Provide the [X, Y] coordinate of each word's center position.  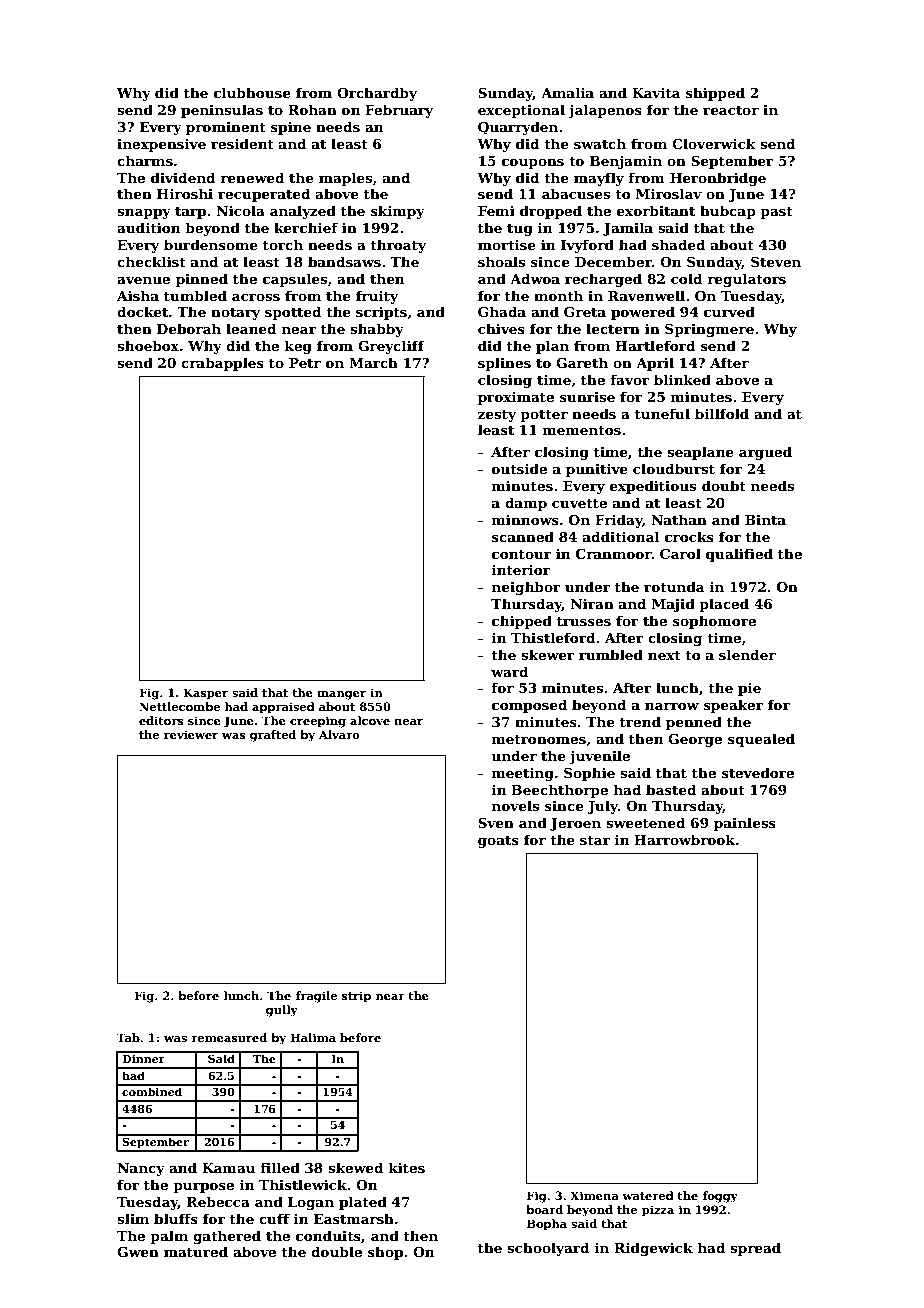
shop [385, 1253]
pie [749, 689]
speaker [733, 706]
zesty [497, 416]
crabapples [222, 364]
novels [515, 805]
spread [755, 1249]
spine [291, 128]
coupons [533, 164]
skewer [548, 654]
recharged [603, 280]
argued [765, 453]
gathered [227, 1237]
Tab [128, 1037]
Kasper [205, 694]
